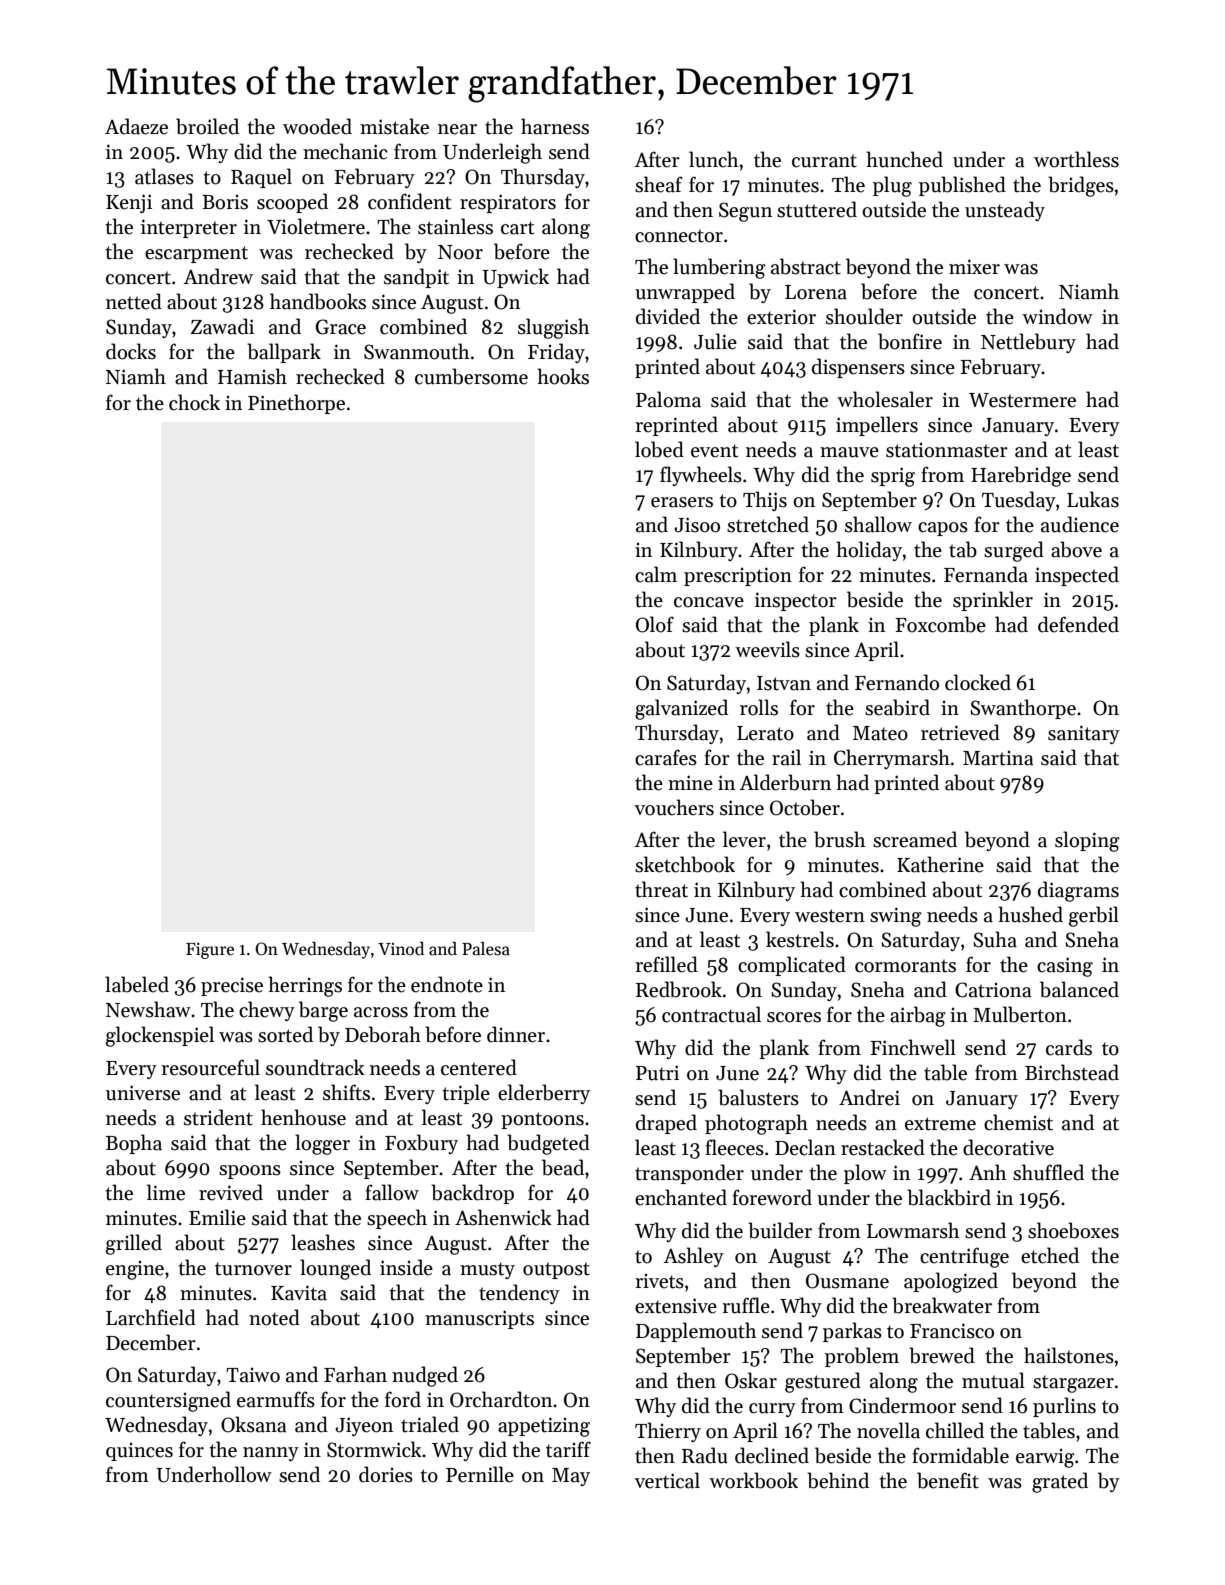  Describe the element at coordinates (555, 126) in the image. I see `harness` at that location.
